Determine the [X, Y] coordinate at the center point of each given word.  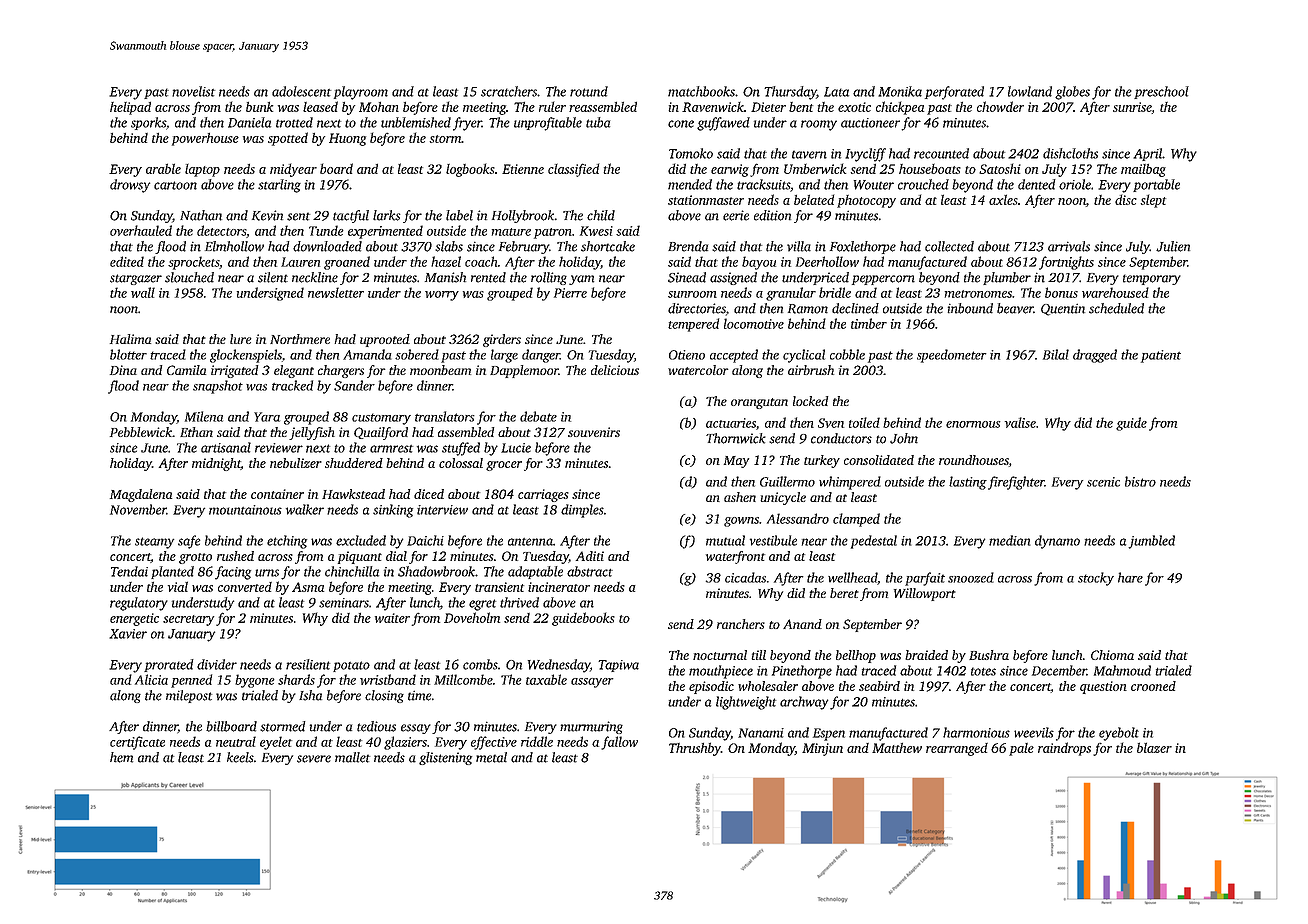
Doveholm [472, 617]
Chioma [1112, 655]
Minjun [822, 749]
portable [1156, 185]
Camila [186, 370]
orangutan [759, 403]
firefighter [1016, 483]
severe [314, 759]
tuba [598, 122]
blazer [1154, 747]
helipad [130, 108]
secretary [188, 620]
